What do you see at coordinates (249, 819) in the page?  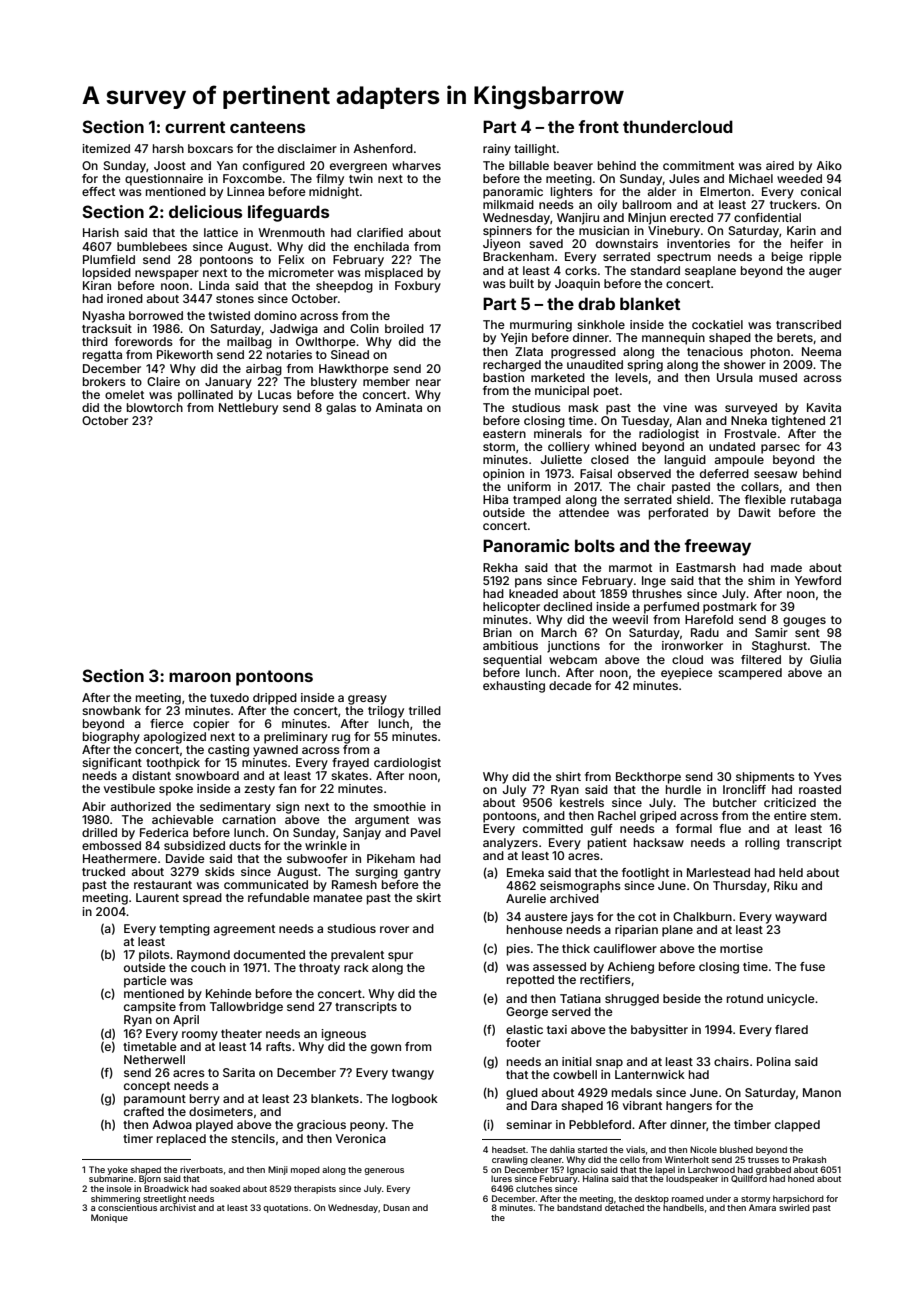 I see `carnation` at bounding box center [249, 819].
